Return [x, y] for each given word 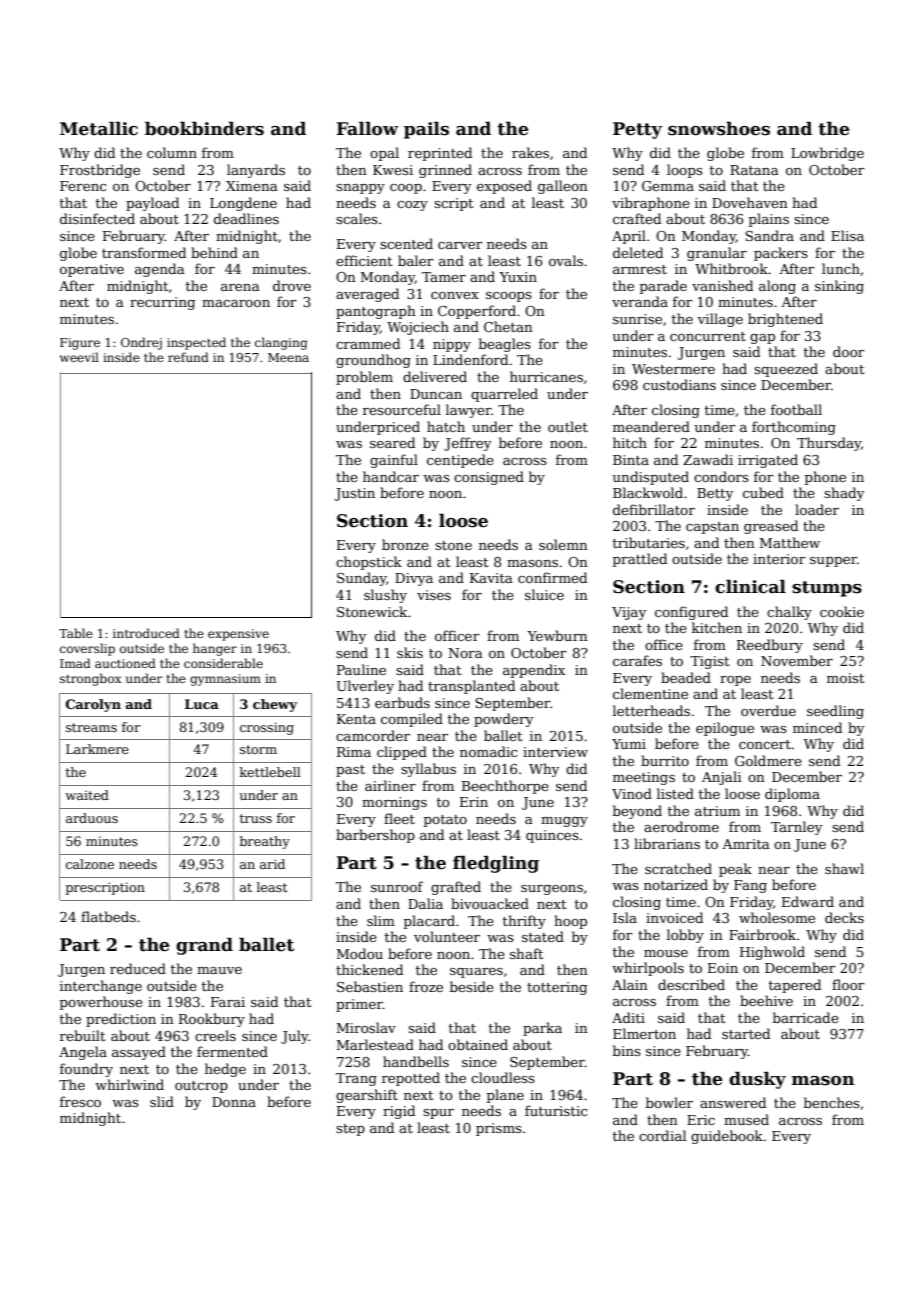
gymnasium [225, 680]
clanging [281, 343]
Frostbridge [100, 171]
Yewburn [557, 635]
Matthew [790, 542]
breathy [265, 842]
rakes [530, 152]
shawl [844, 868]
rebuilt [83, 1035]
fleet [399, 818]
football [796, 409]
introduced [146, 633]
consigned [489, 478]
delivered [435, 376]
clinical [750, 586]
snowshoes [719, 128]
